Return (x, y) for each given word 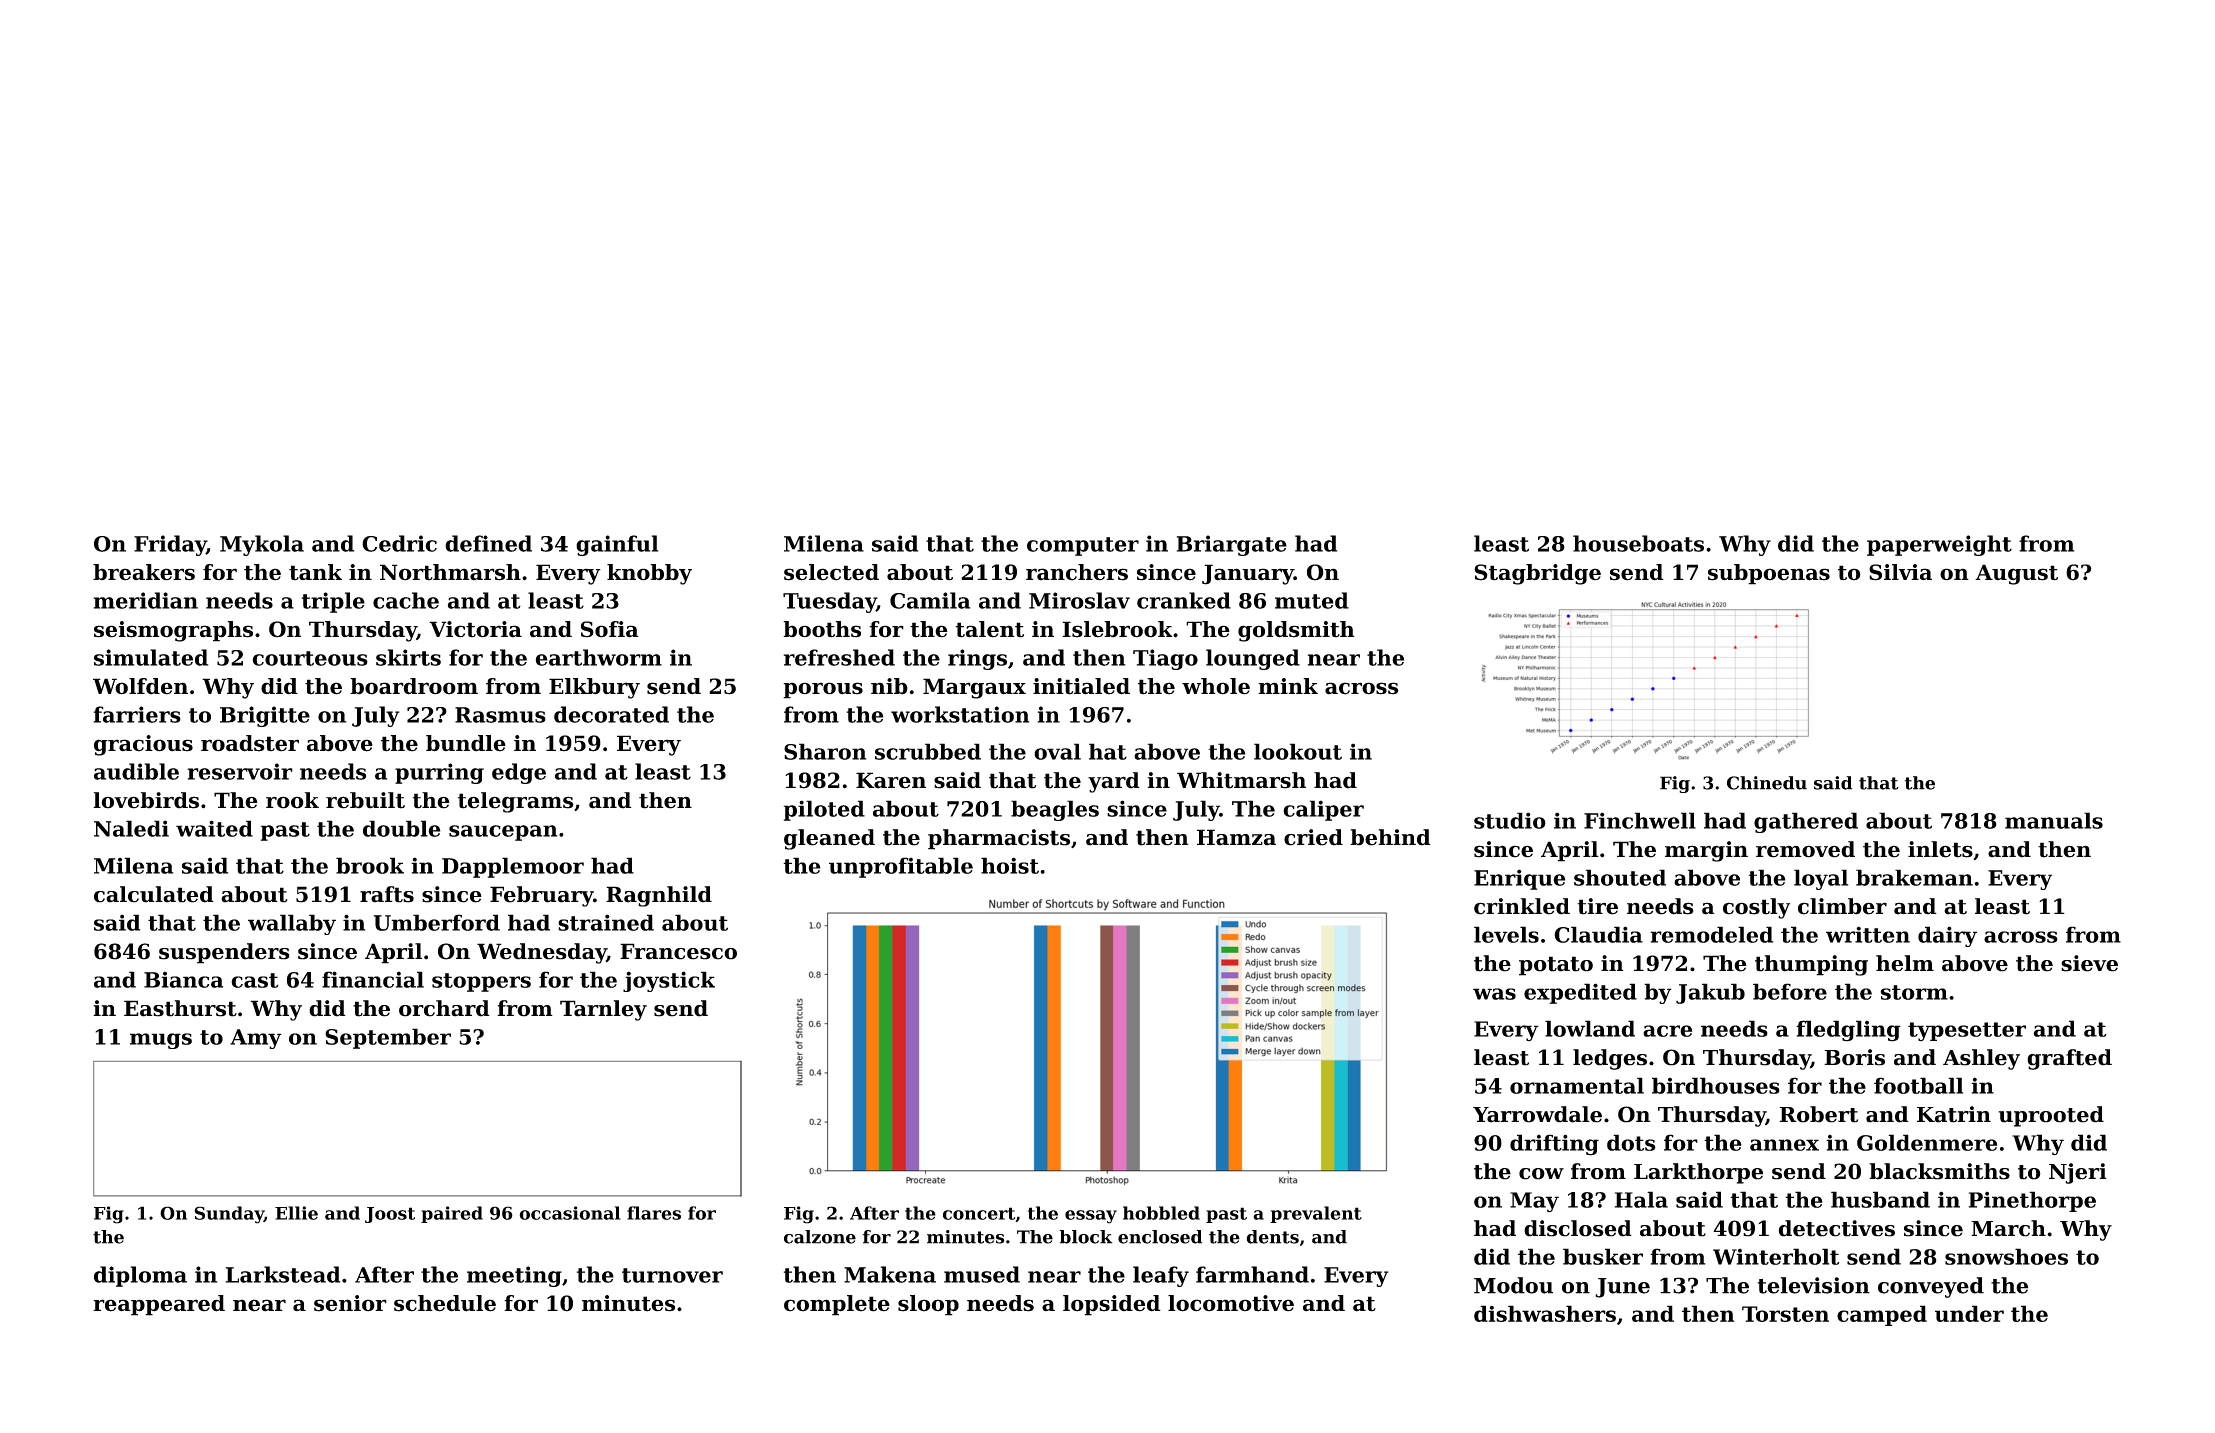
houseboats (1638, 543)
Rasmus (500, 715)
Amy (256, 1039)
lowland (1590, 1028)
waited (214, 828)
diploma (140, 1276)
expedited (1580, 993)
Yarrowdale (1537, 1114)
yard (1114, 782)
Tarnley (603, 1010)
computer (1083, 546)
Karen (891, 780)
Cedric (399, 543)
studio (1510, 820)
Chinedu (1767, 783)
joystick (669, 981)
